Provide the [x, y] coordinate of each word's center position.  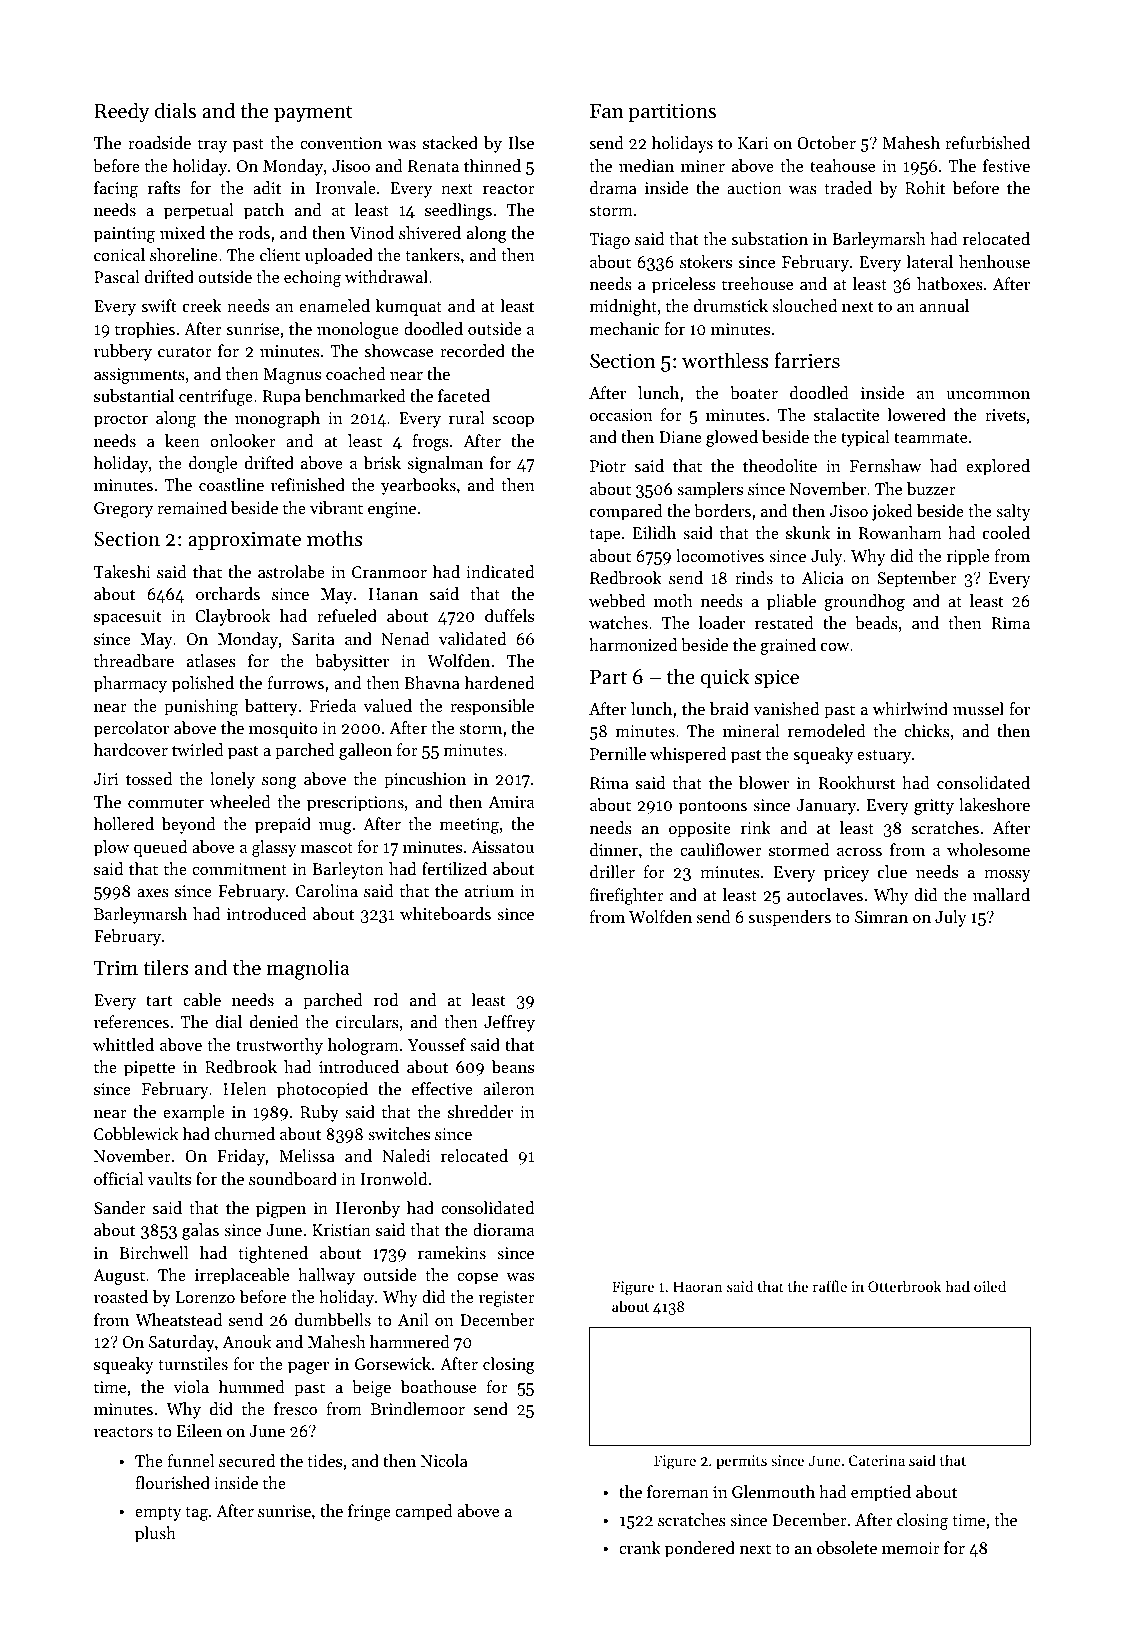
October [826, 142]
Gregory [123, 510]
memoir [911, 1548]
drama [613, 187]
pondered [700, 1549]
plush [155, 1534]
